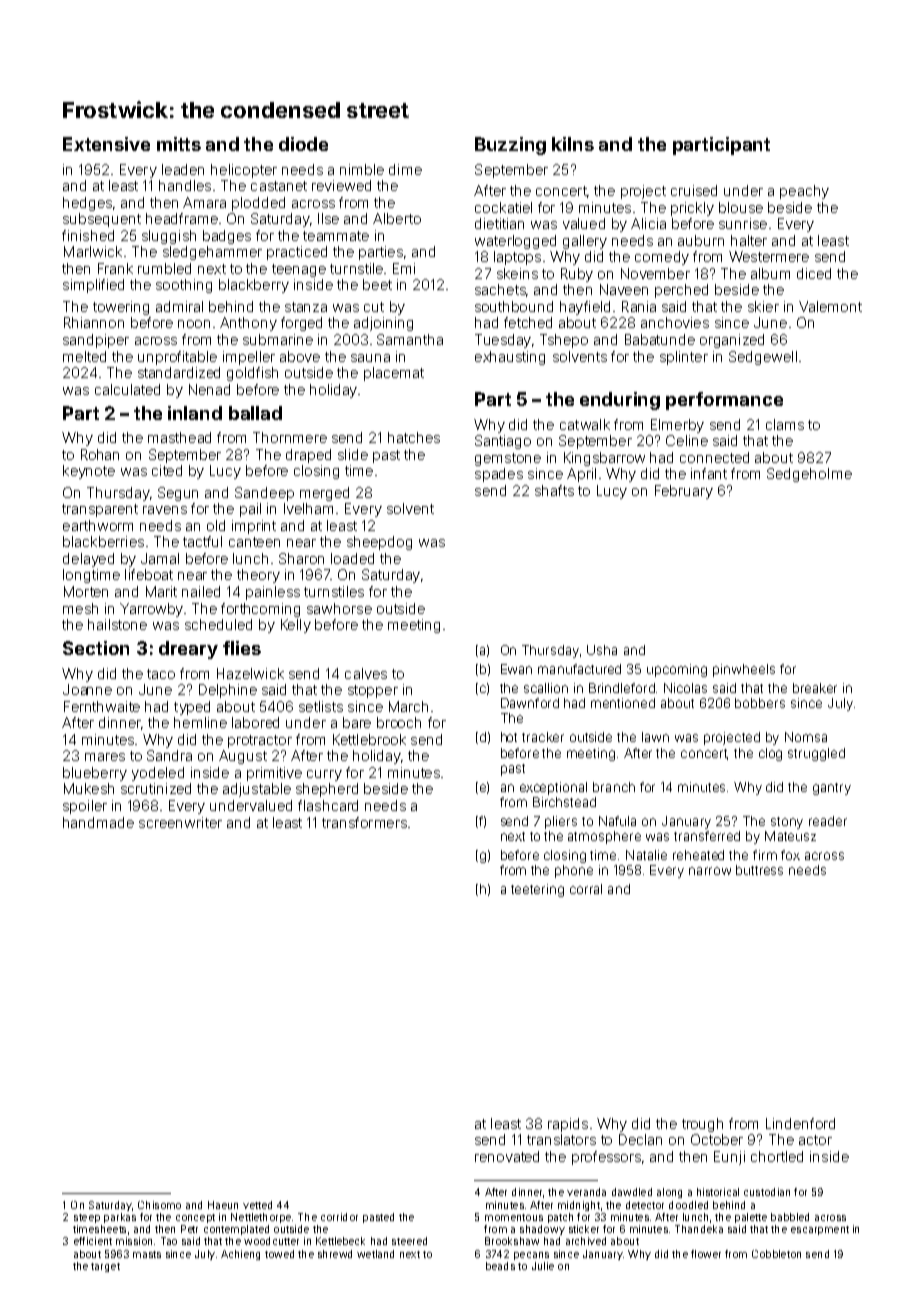 This screenshot has height=1308, width=924. What do you see at coordinates (510, 146) in the screenshot?
I see `Buzzing` at bounding box center [510, 146].
